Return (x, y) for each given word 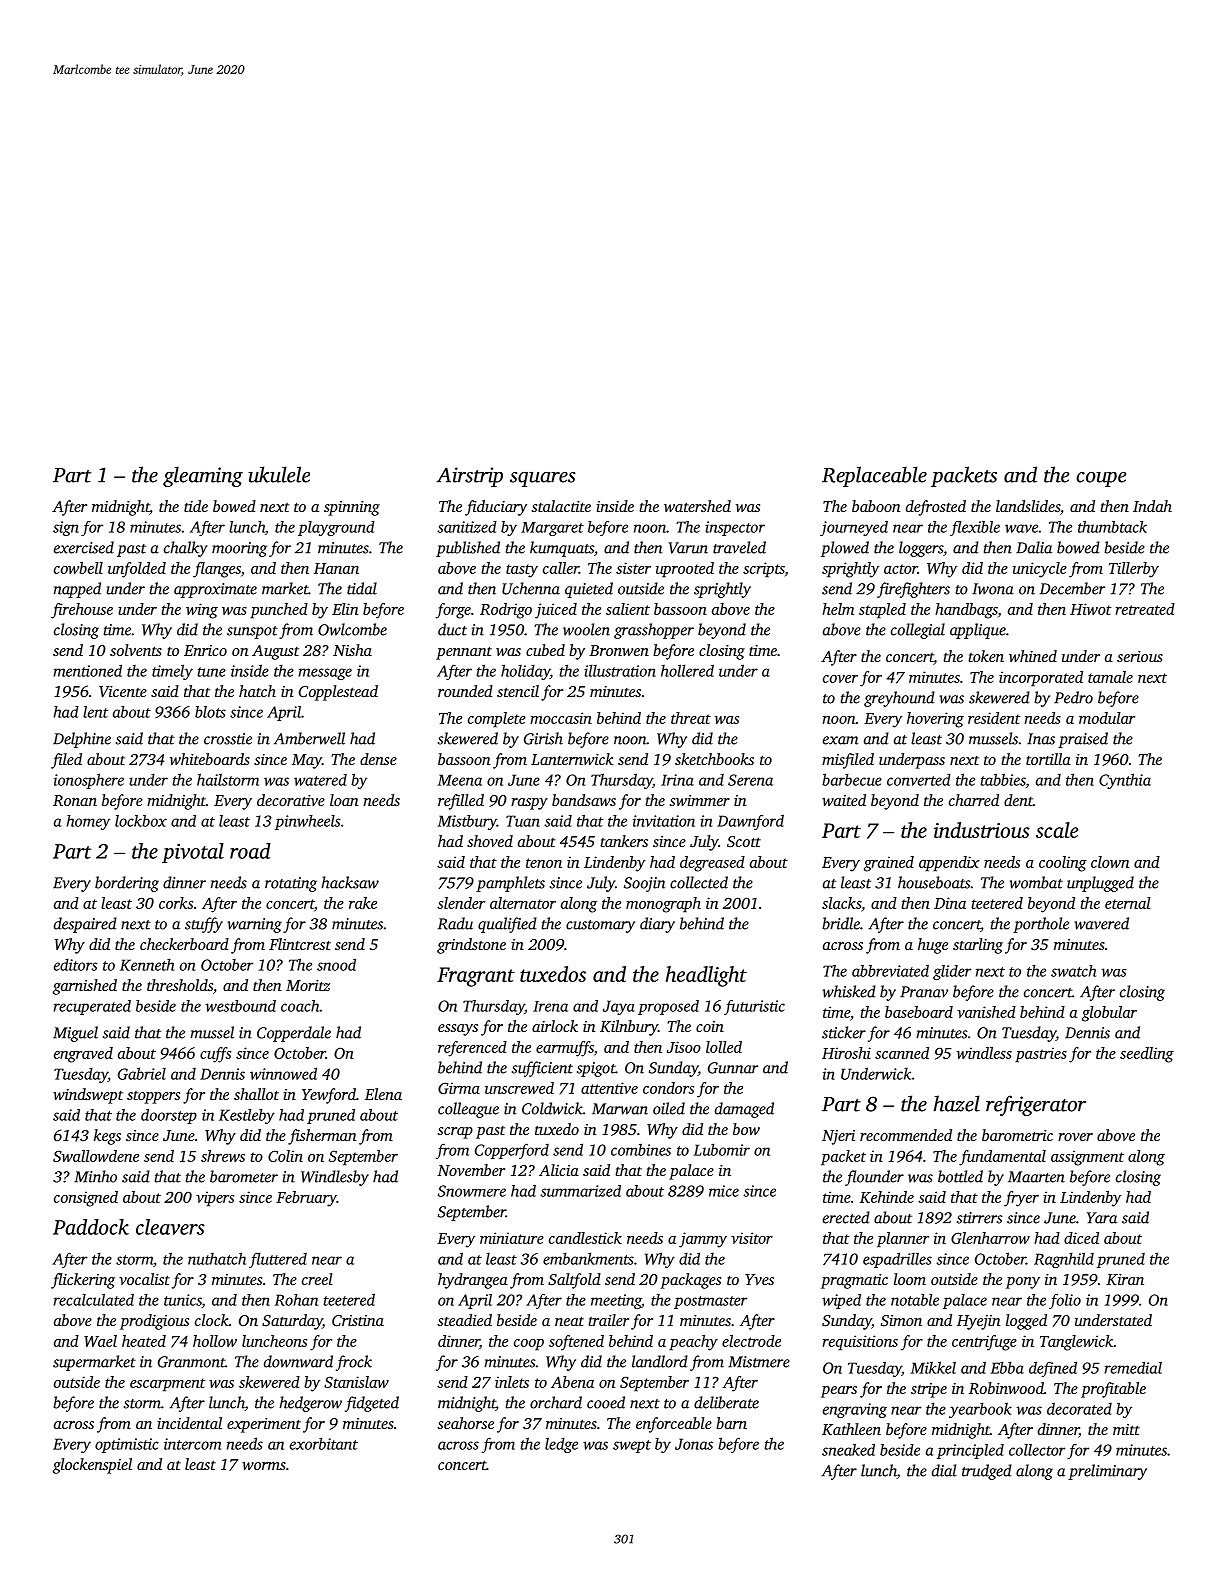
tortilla (1048, 759)
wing (202, 611)
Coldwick (552, 1108)
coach (300, 1006)
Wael (100, 1341)
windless (984, 1053)
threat (691, 718)
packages (690, 1281)
